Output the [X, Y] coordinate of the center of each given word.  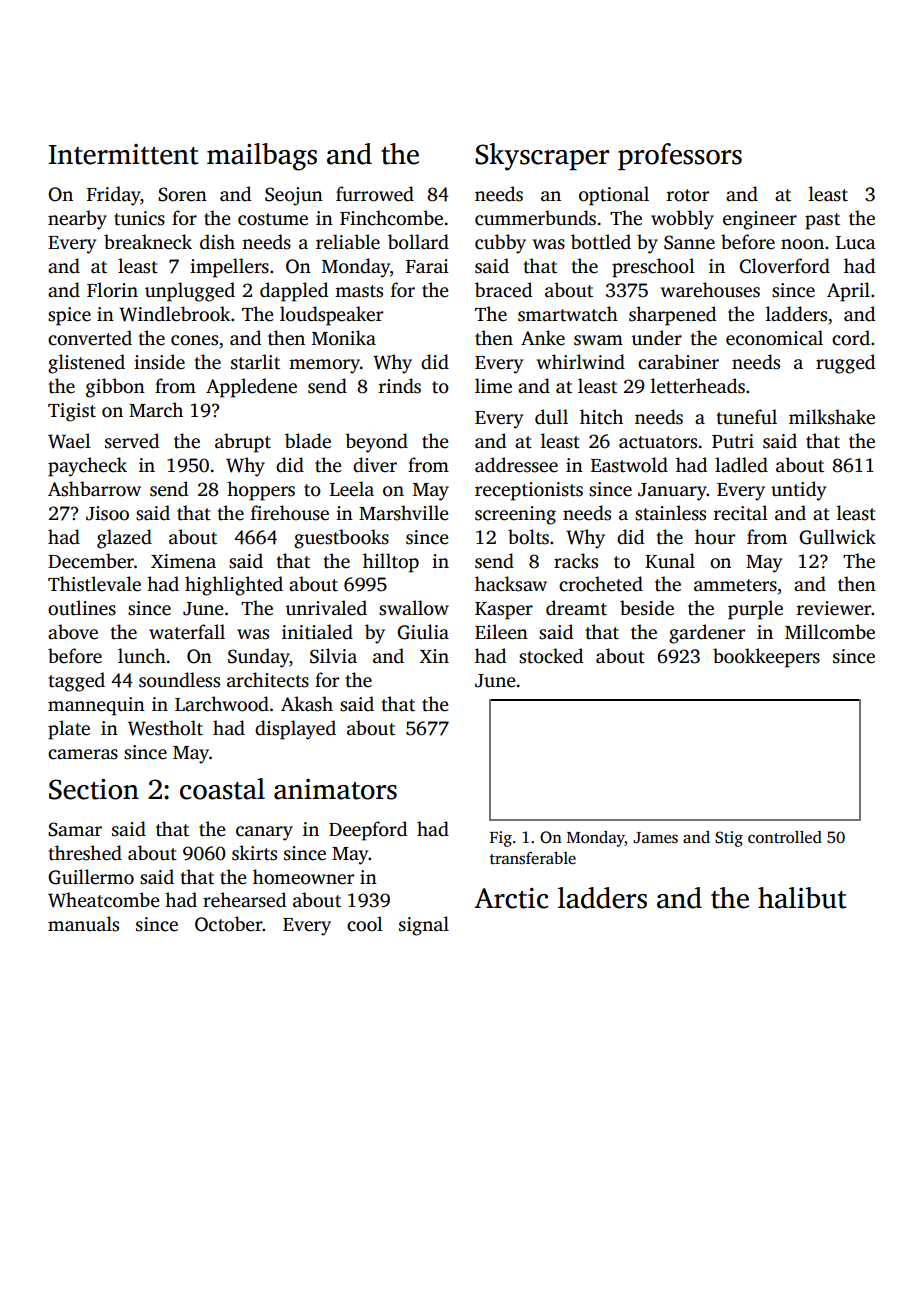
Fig [501, 839]
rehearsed [244, 900]
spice [69, 316]
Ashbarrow [94, 489]
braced [503, 290]
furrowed [375, 194]
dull [551, 417]
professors [680, 156]
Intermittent [124, 154]
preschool [653, 268]
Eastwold [629, 465]
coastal [222, 789]
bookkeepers [766, 658]
